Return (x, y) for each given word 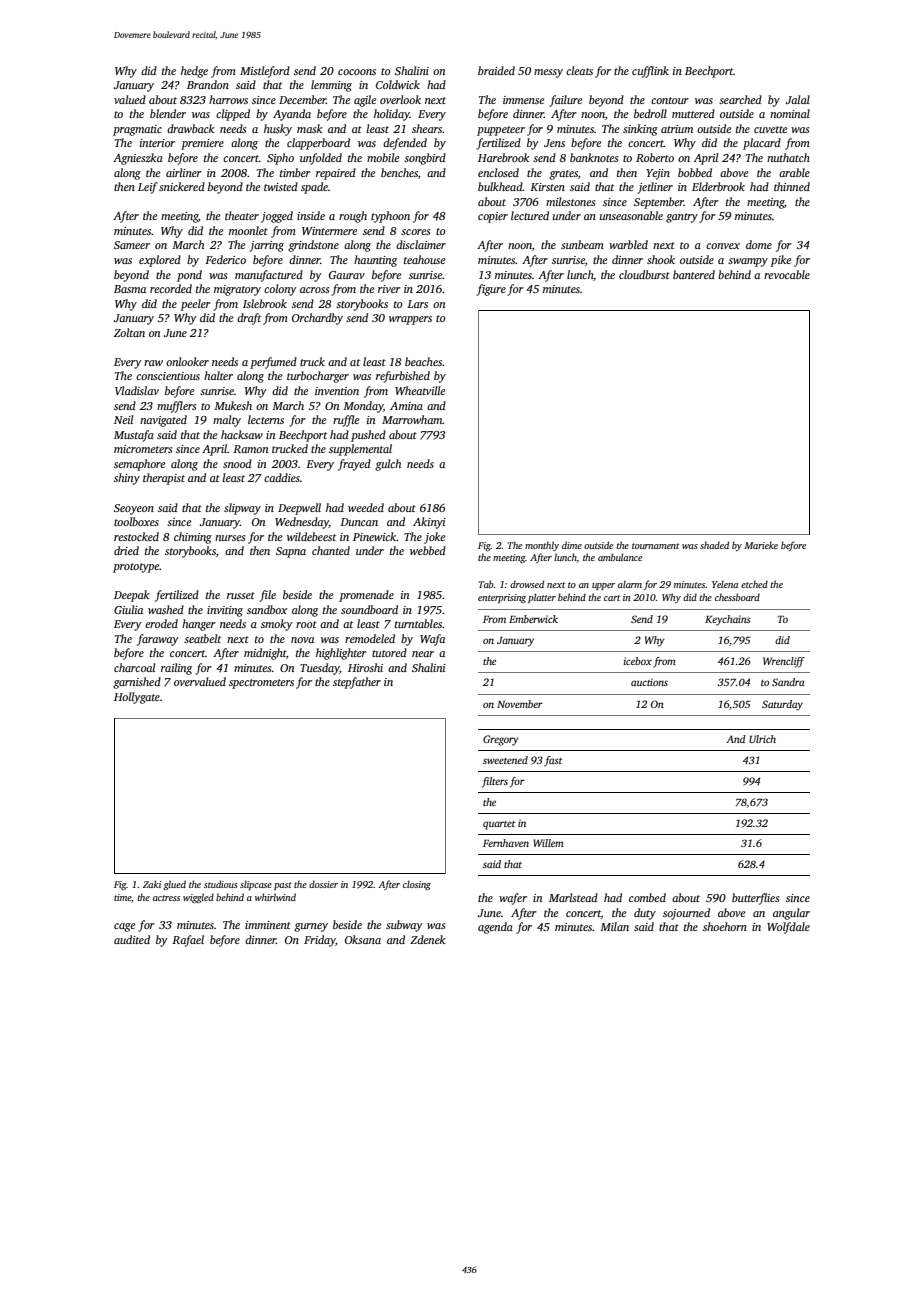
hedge (194, 72)
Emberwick (533, 619)
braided (496, 70)
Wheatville (420, 390)
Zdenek (427, 939)
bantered (694, 274)
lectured (530, 215)
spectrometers (261, 684)
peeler (196, 305)
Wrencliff (784, 662)
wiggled (198, 898)
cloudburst (644, 274)
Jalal (798, 99)
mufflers (176, 407)
